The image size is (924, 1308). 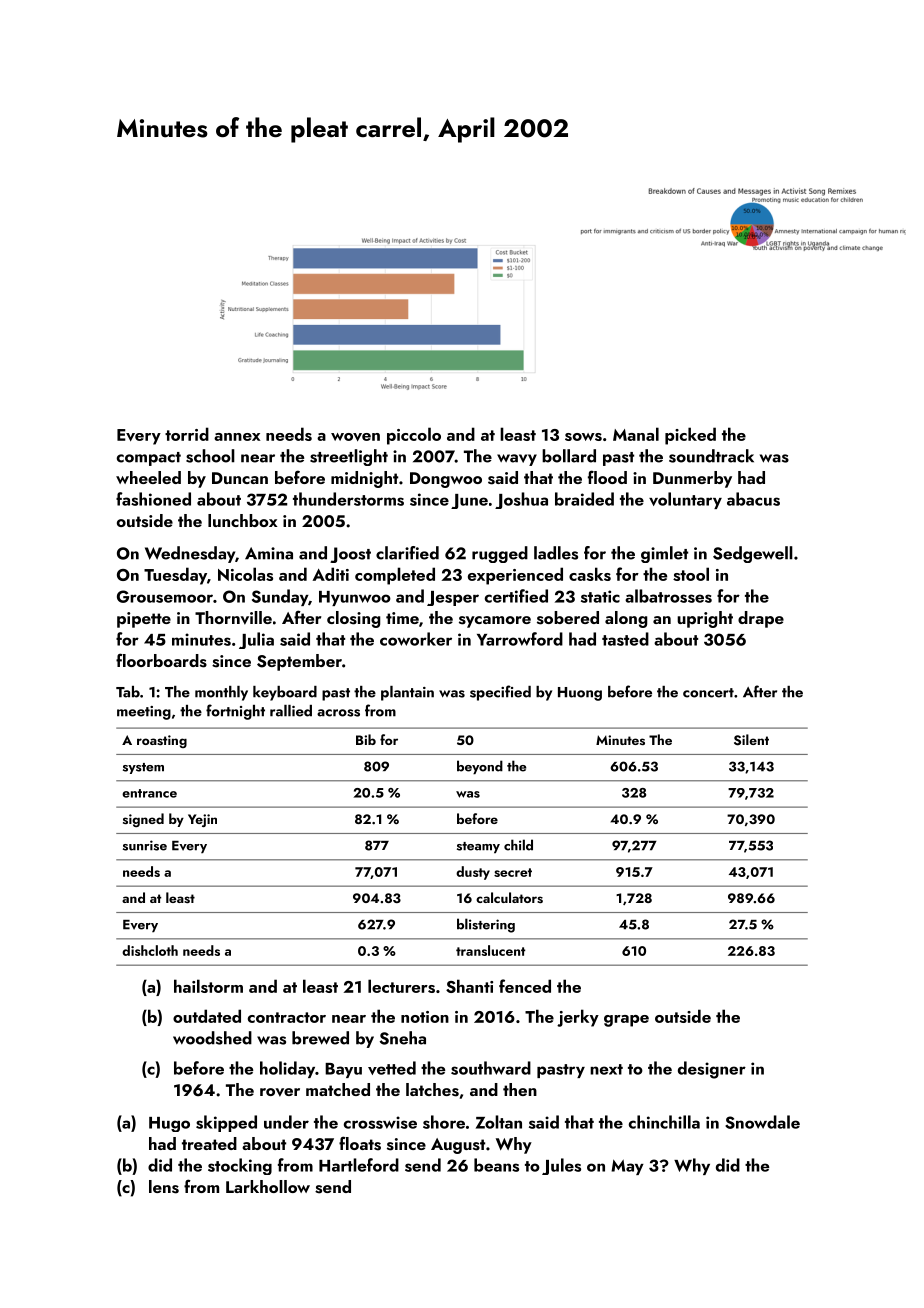 I want to click on torrid, so click(x=187, y=434).
